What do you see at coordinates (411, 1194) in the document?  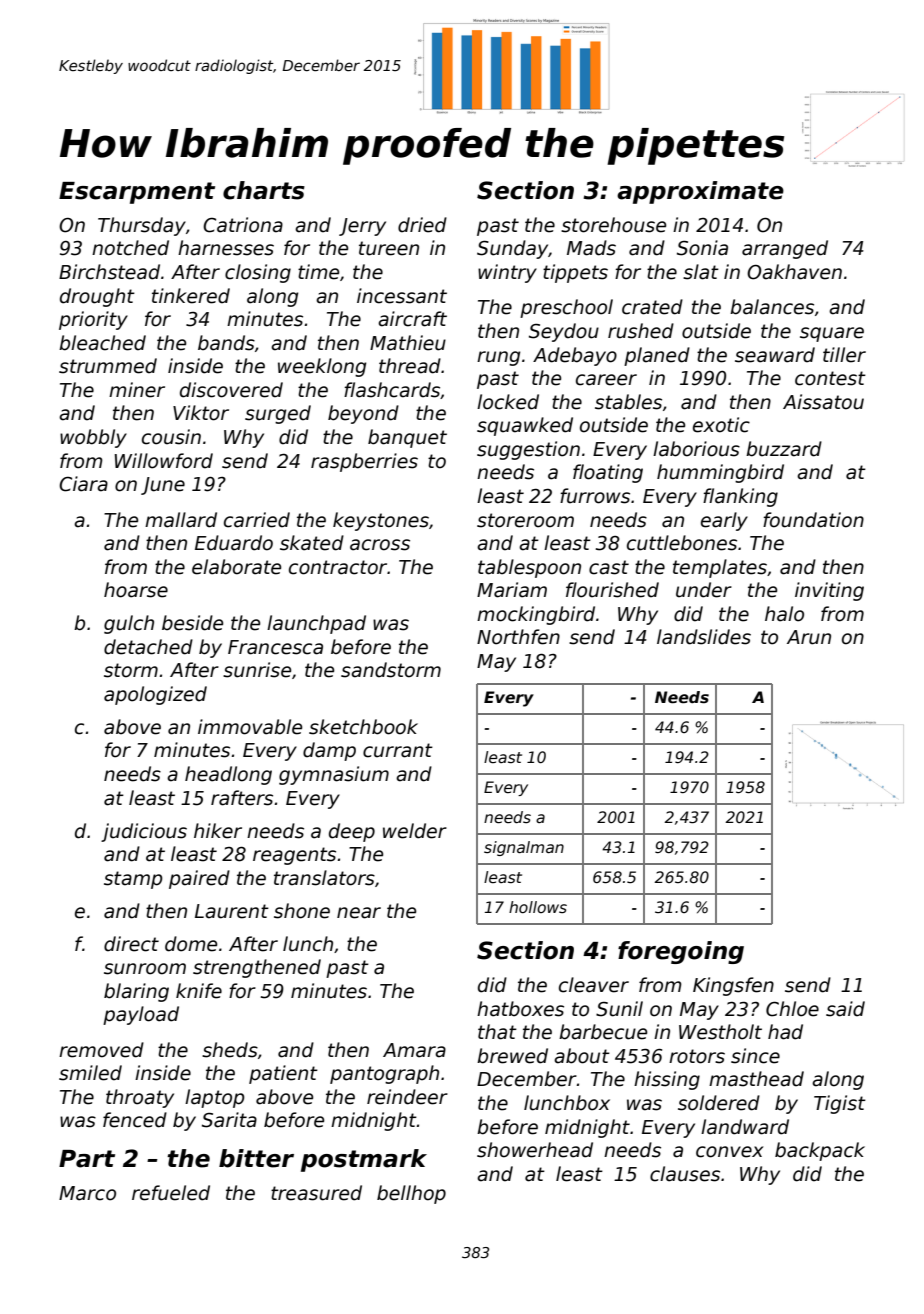 I see `bellhop` at bounding box center [411, 1194].
